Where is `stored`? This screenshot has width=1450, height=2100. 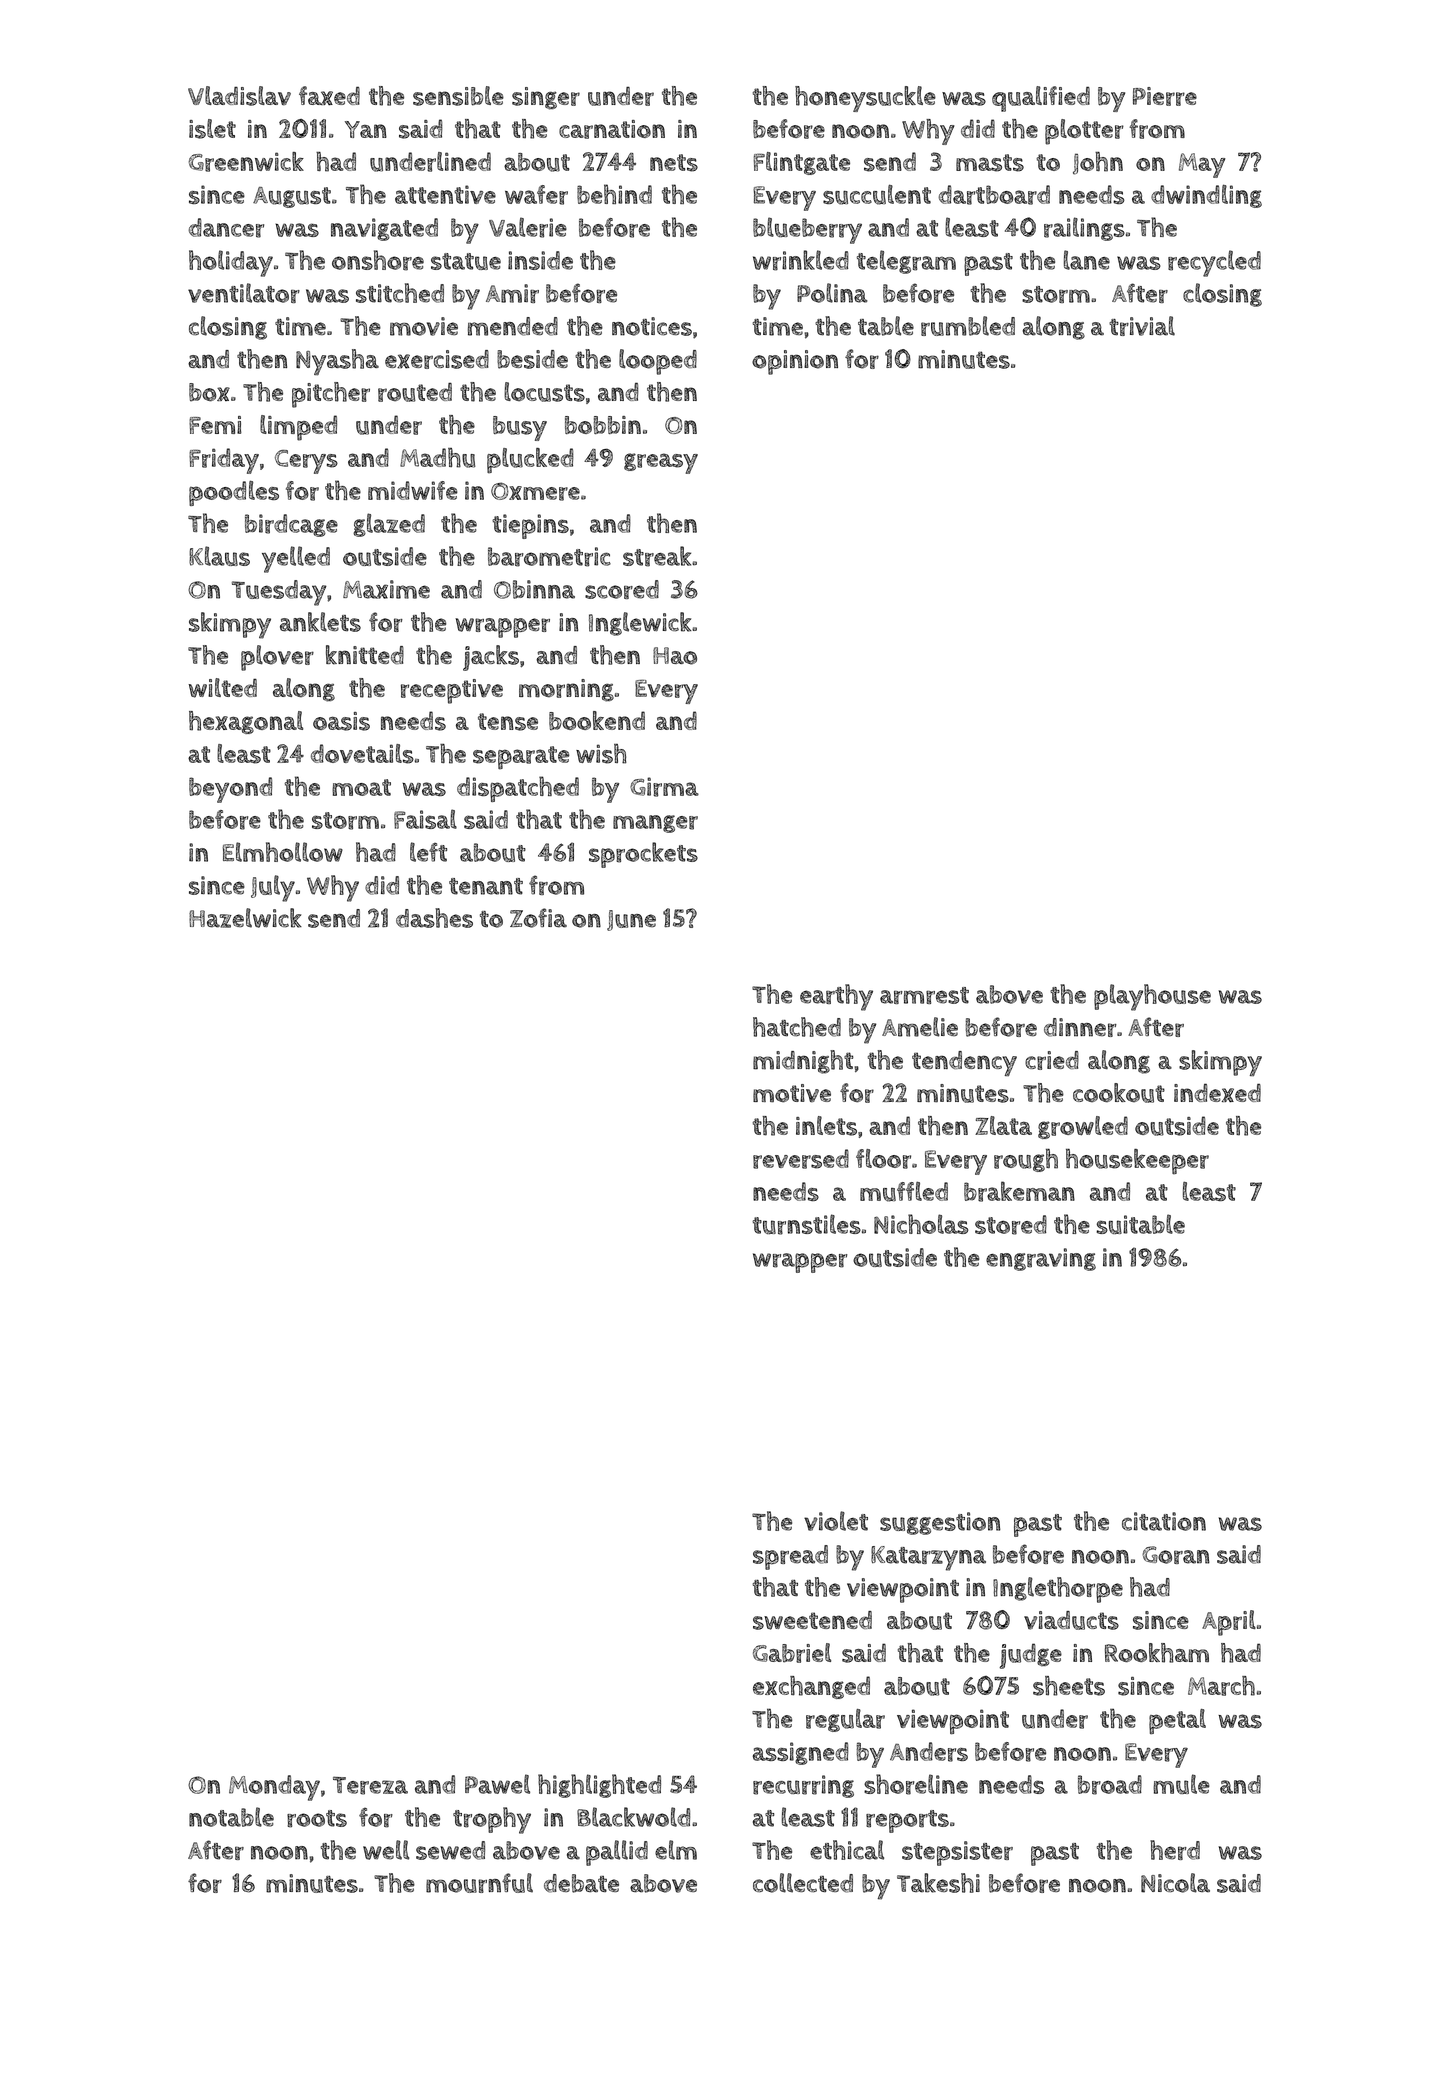
stored is located at coordinates (1011, 1225).
